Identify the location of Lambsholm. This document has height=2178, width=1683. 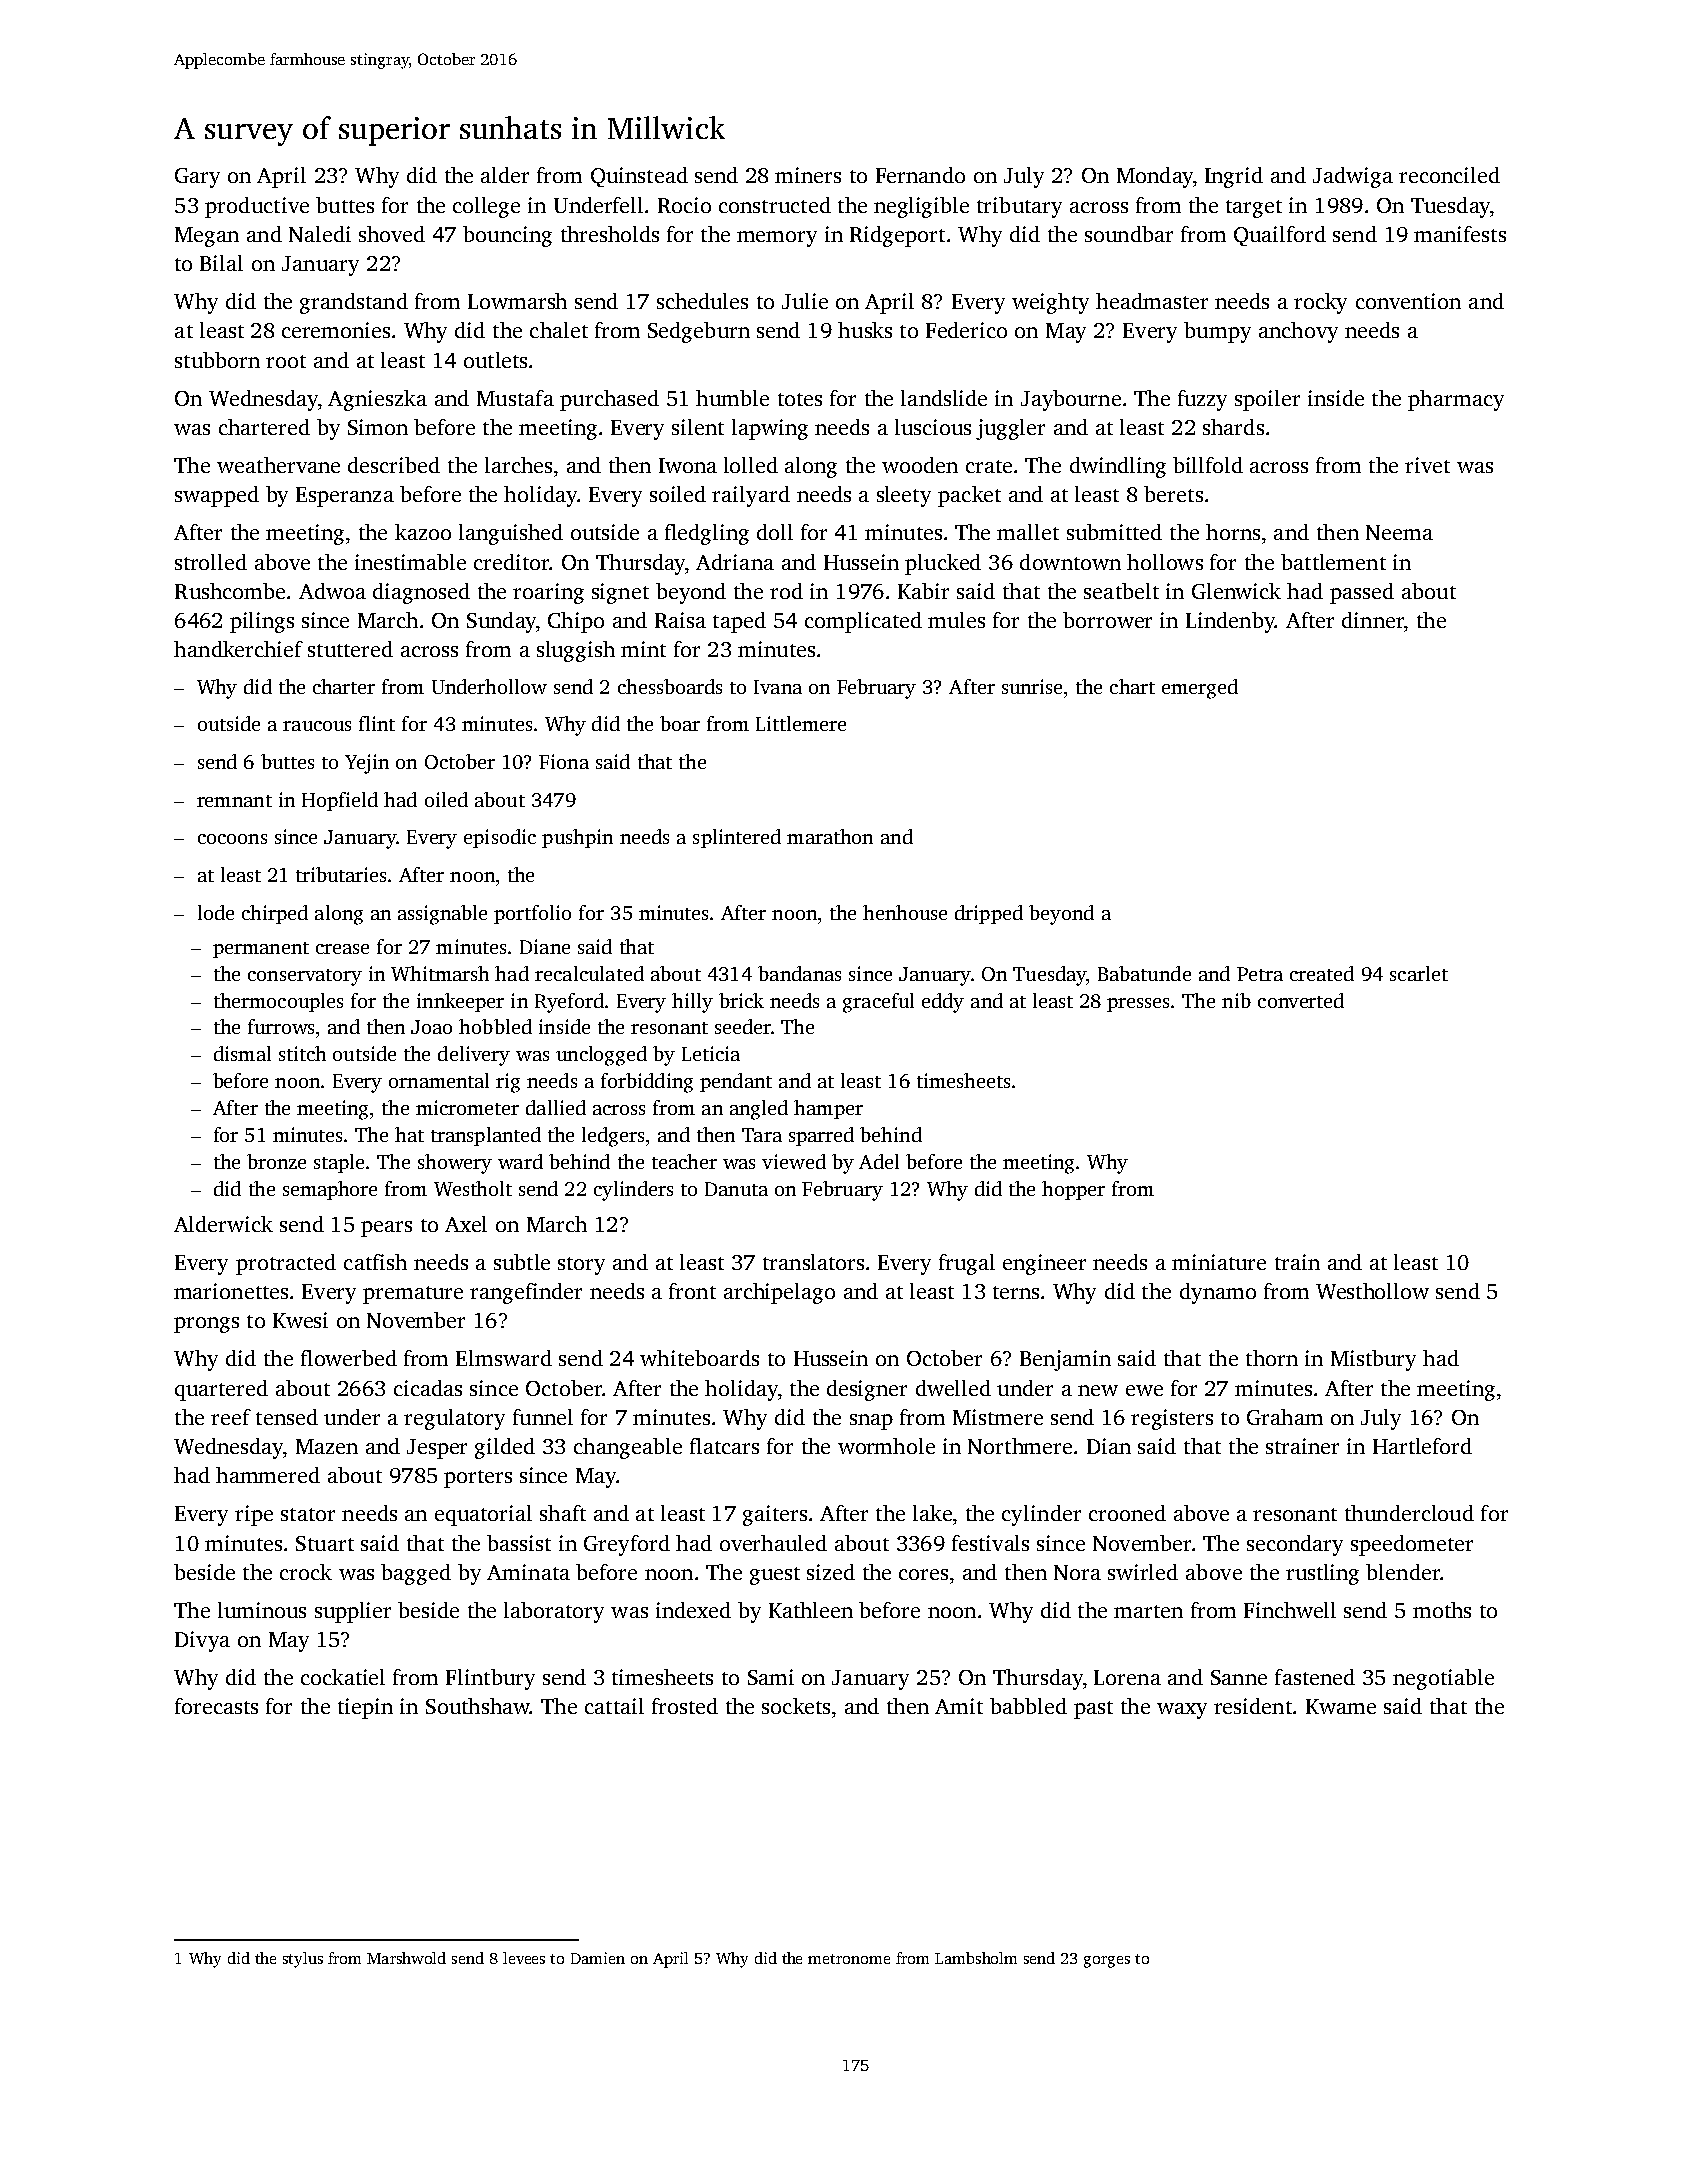
(976, 1958).
